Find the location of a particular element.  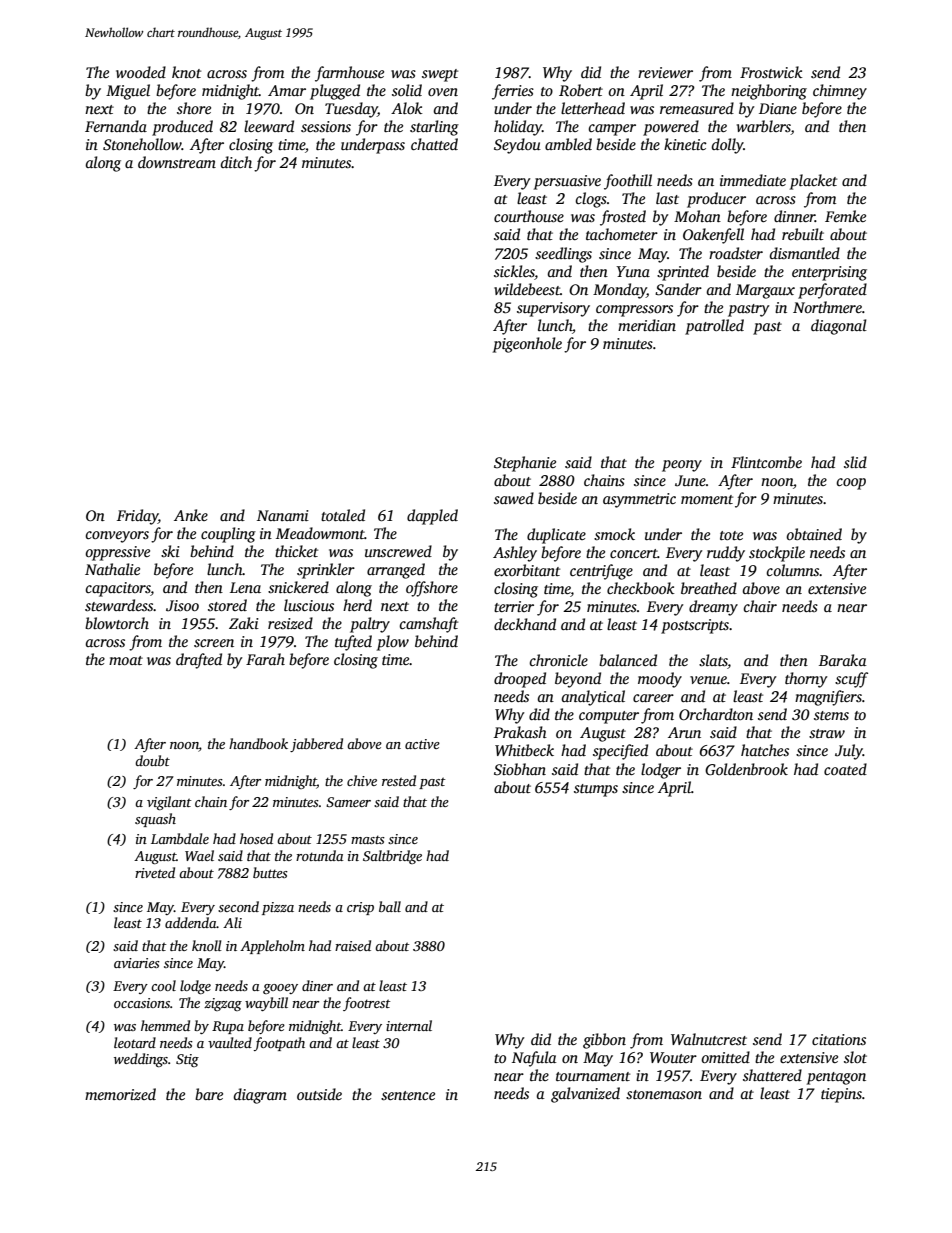

chimney is located at coordinates (840, 92).
